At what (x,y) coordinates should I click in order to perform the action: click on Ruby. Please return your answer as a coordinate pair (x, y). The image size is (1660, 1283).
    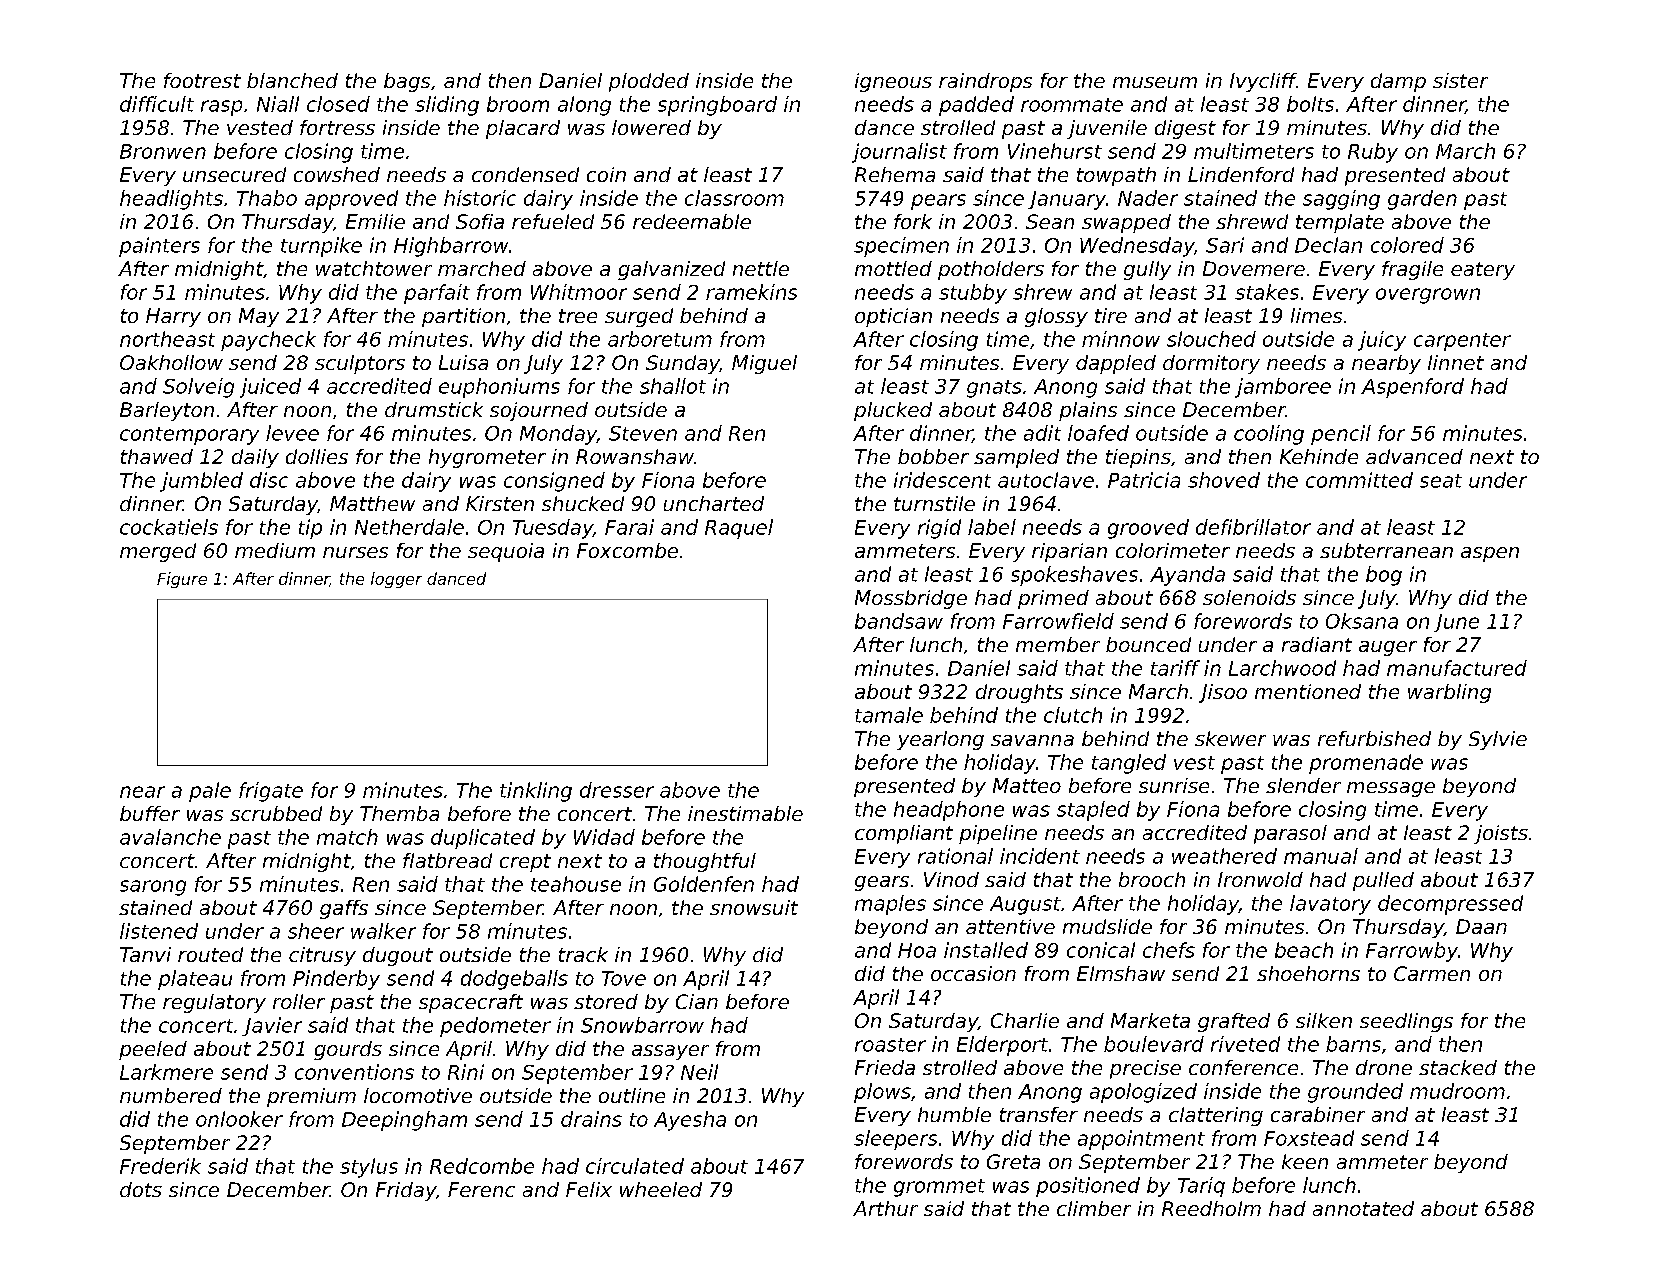
    Looking at the image, I should click on (1373, 153).
